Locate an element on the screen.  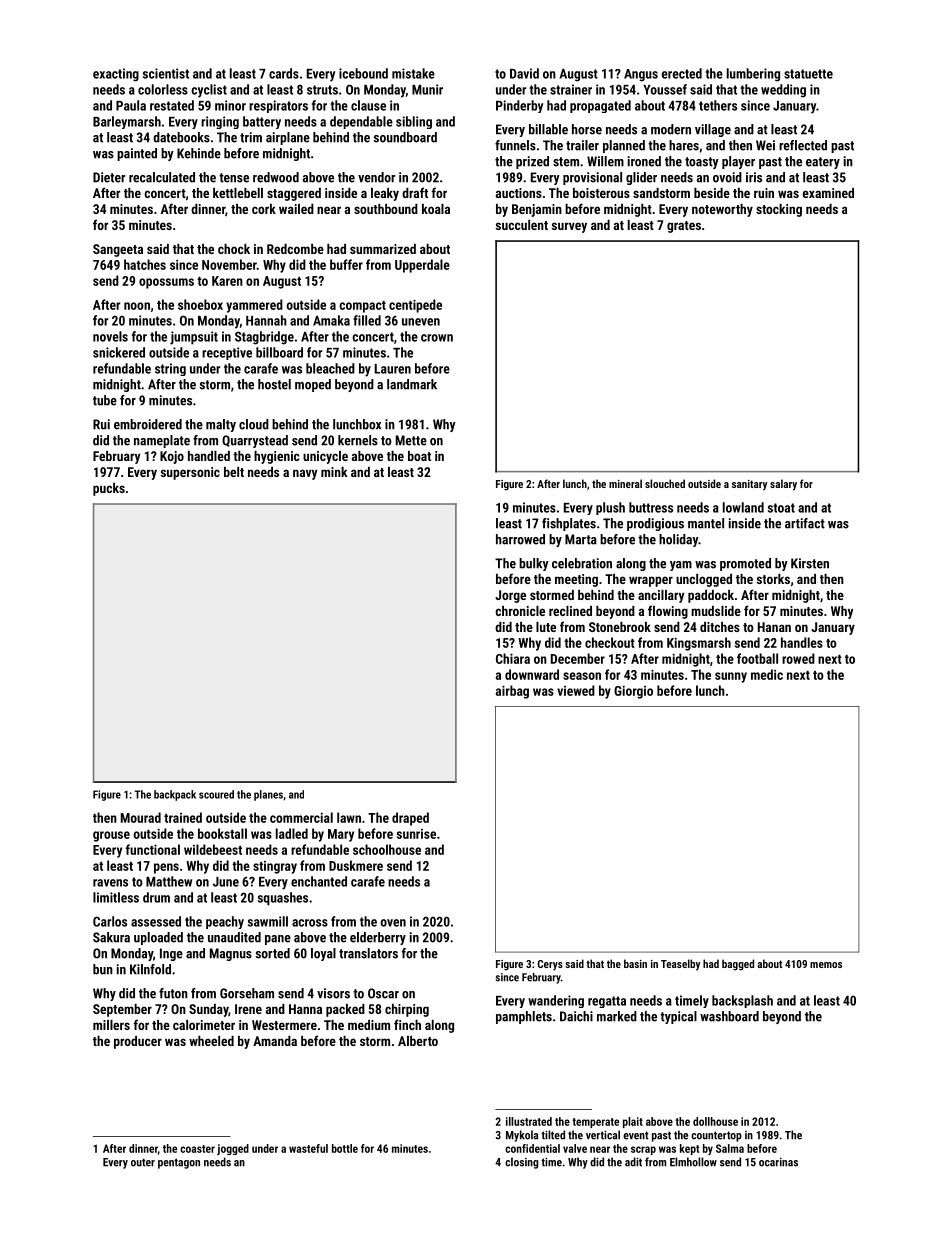
medic is located at coordinates (767, 674).
